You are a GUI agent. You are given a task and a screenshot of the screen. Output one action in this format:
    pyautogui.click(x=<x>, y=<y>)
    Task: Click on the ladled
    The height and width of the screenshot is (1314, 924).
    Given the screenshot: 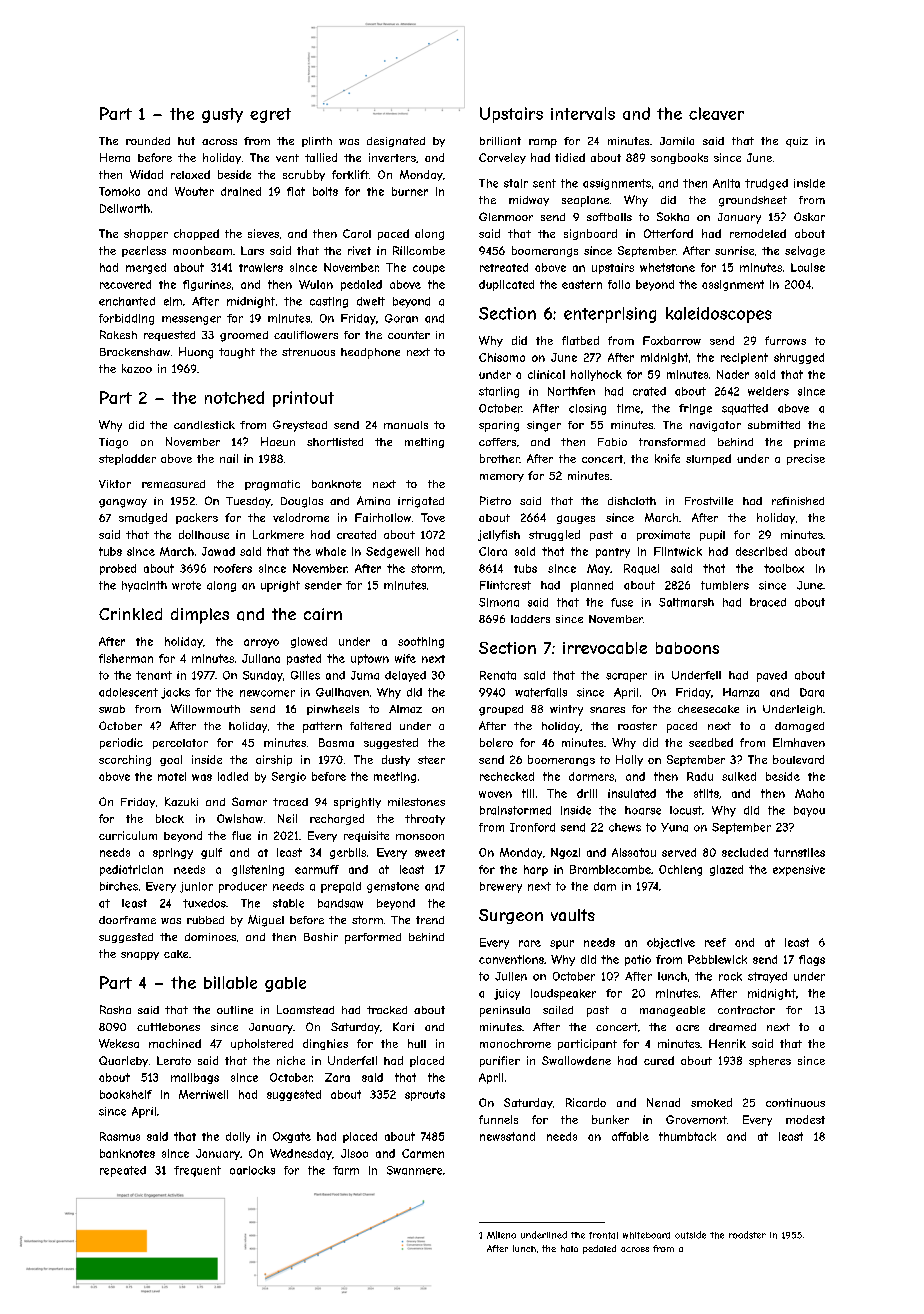 What is the action you would take?
    pyautogui.click(x=233, y=776)
